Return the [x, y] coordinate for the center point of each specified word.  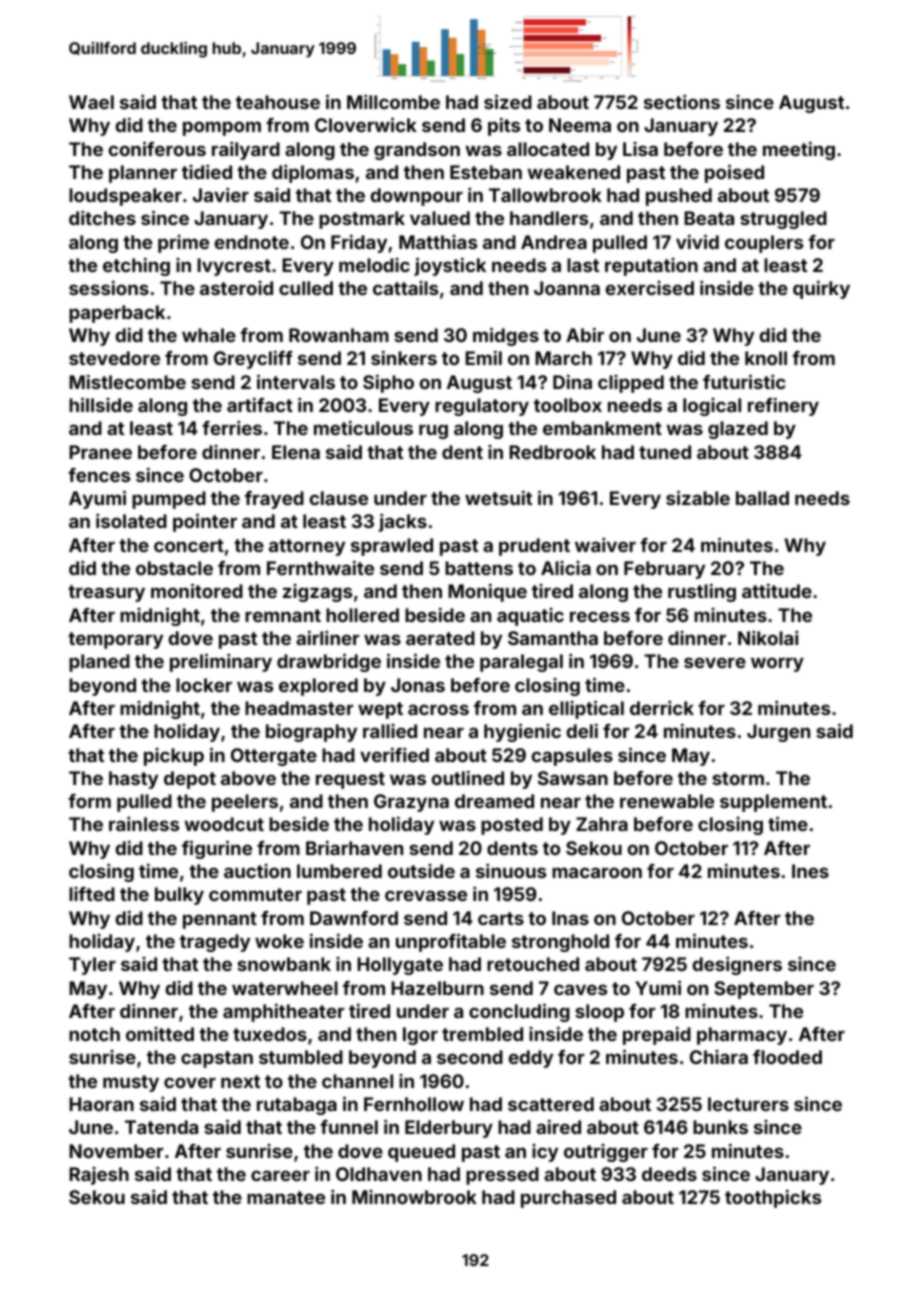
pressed [502, 1176]
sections [682, 101]
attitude [777, 590]
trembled [482, 1034]
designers [737, 965]
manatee [286, 1197]
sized [508, 101]
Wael [91, 102]
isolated [131, 520]
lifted [92, 894]
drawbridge [329, 662]
